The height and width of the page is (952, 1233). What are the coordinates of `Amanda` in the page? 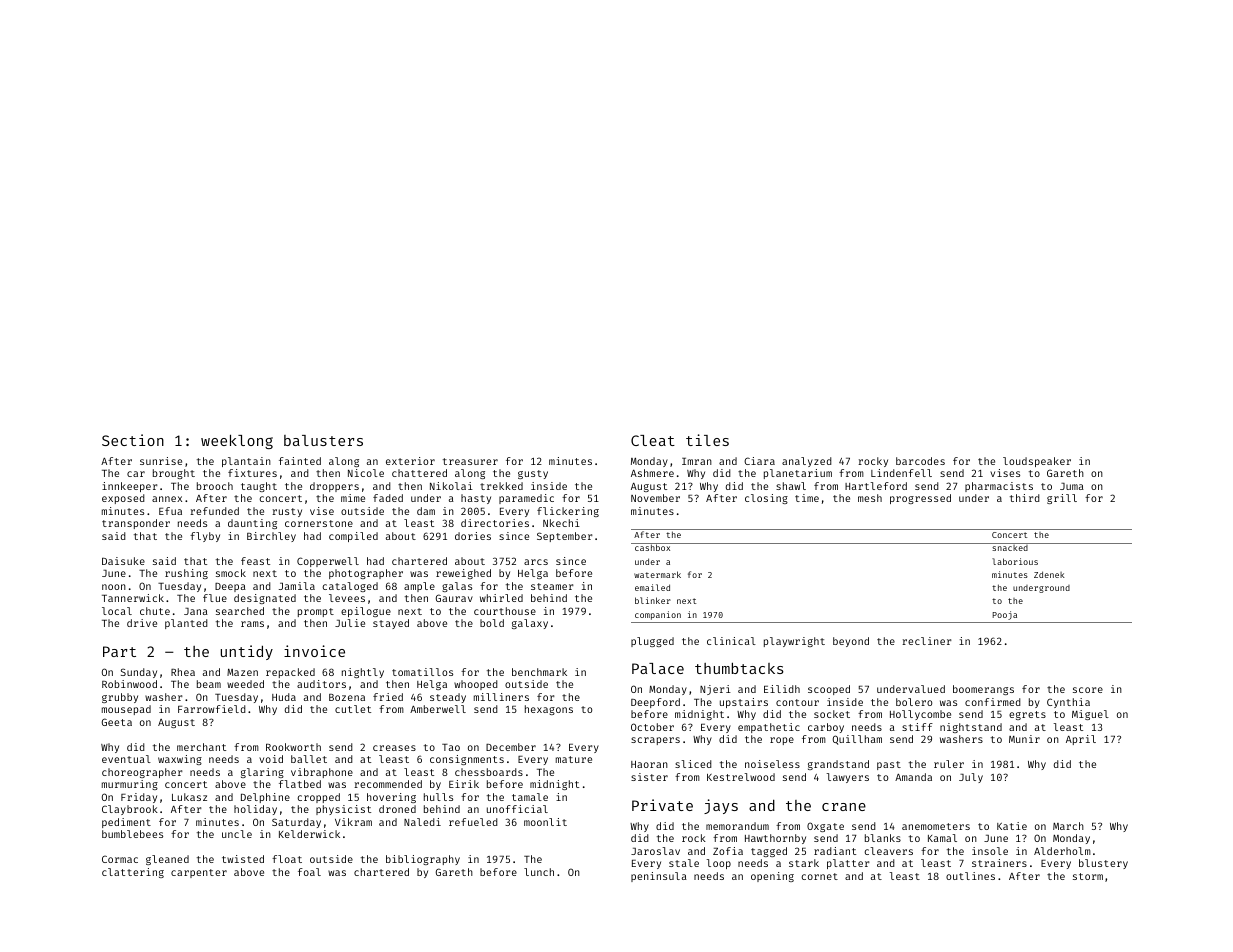 It's located at (913, 777).
